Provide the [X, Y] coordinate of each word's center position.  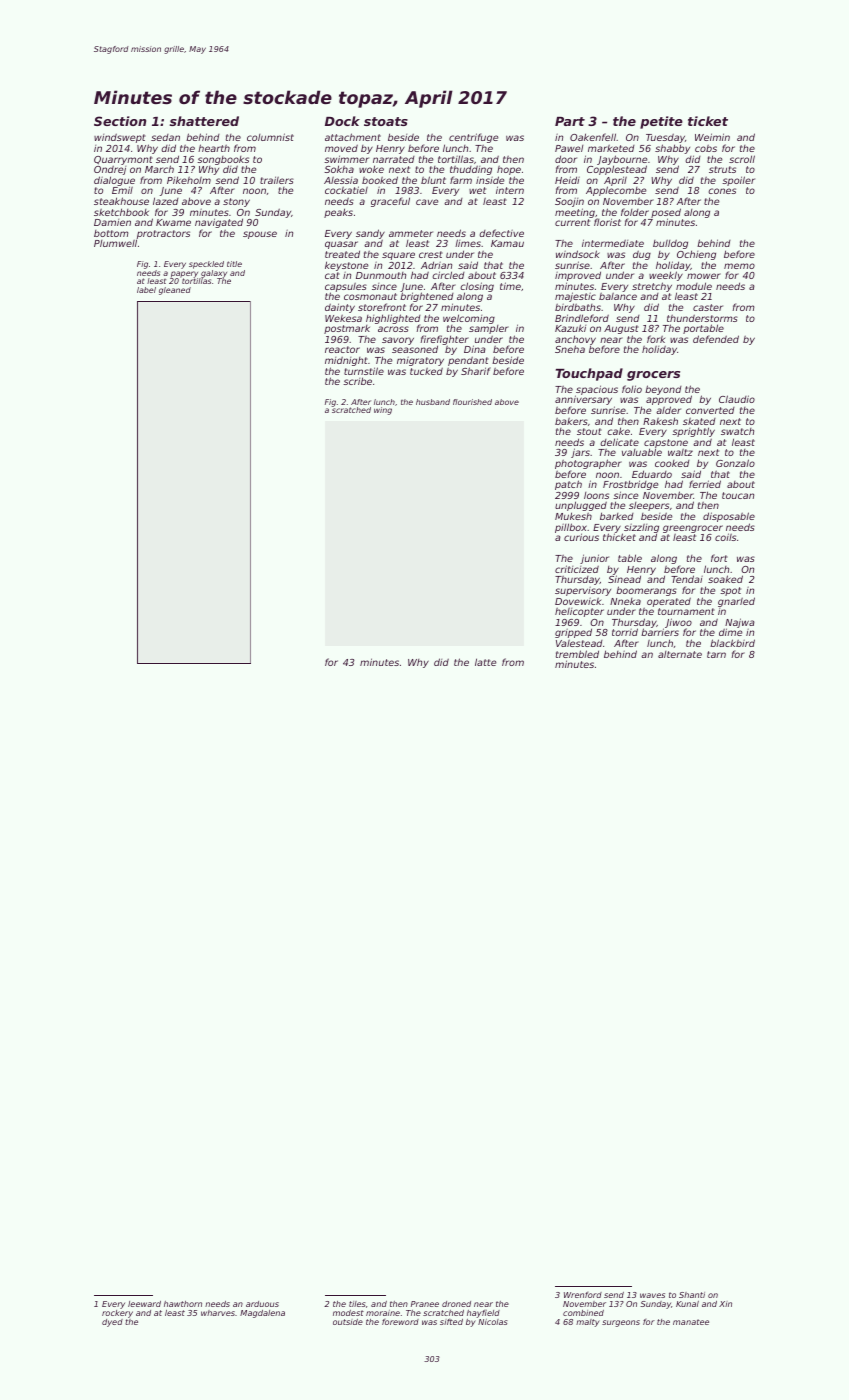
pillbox [571, 528]
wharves [218, 1313]
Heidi [567, 180]
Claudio [737, 399]
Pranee [425, 1304]
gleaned [175, 291]
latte [486, 662]
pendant [468, 361]
